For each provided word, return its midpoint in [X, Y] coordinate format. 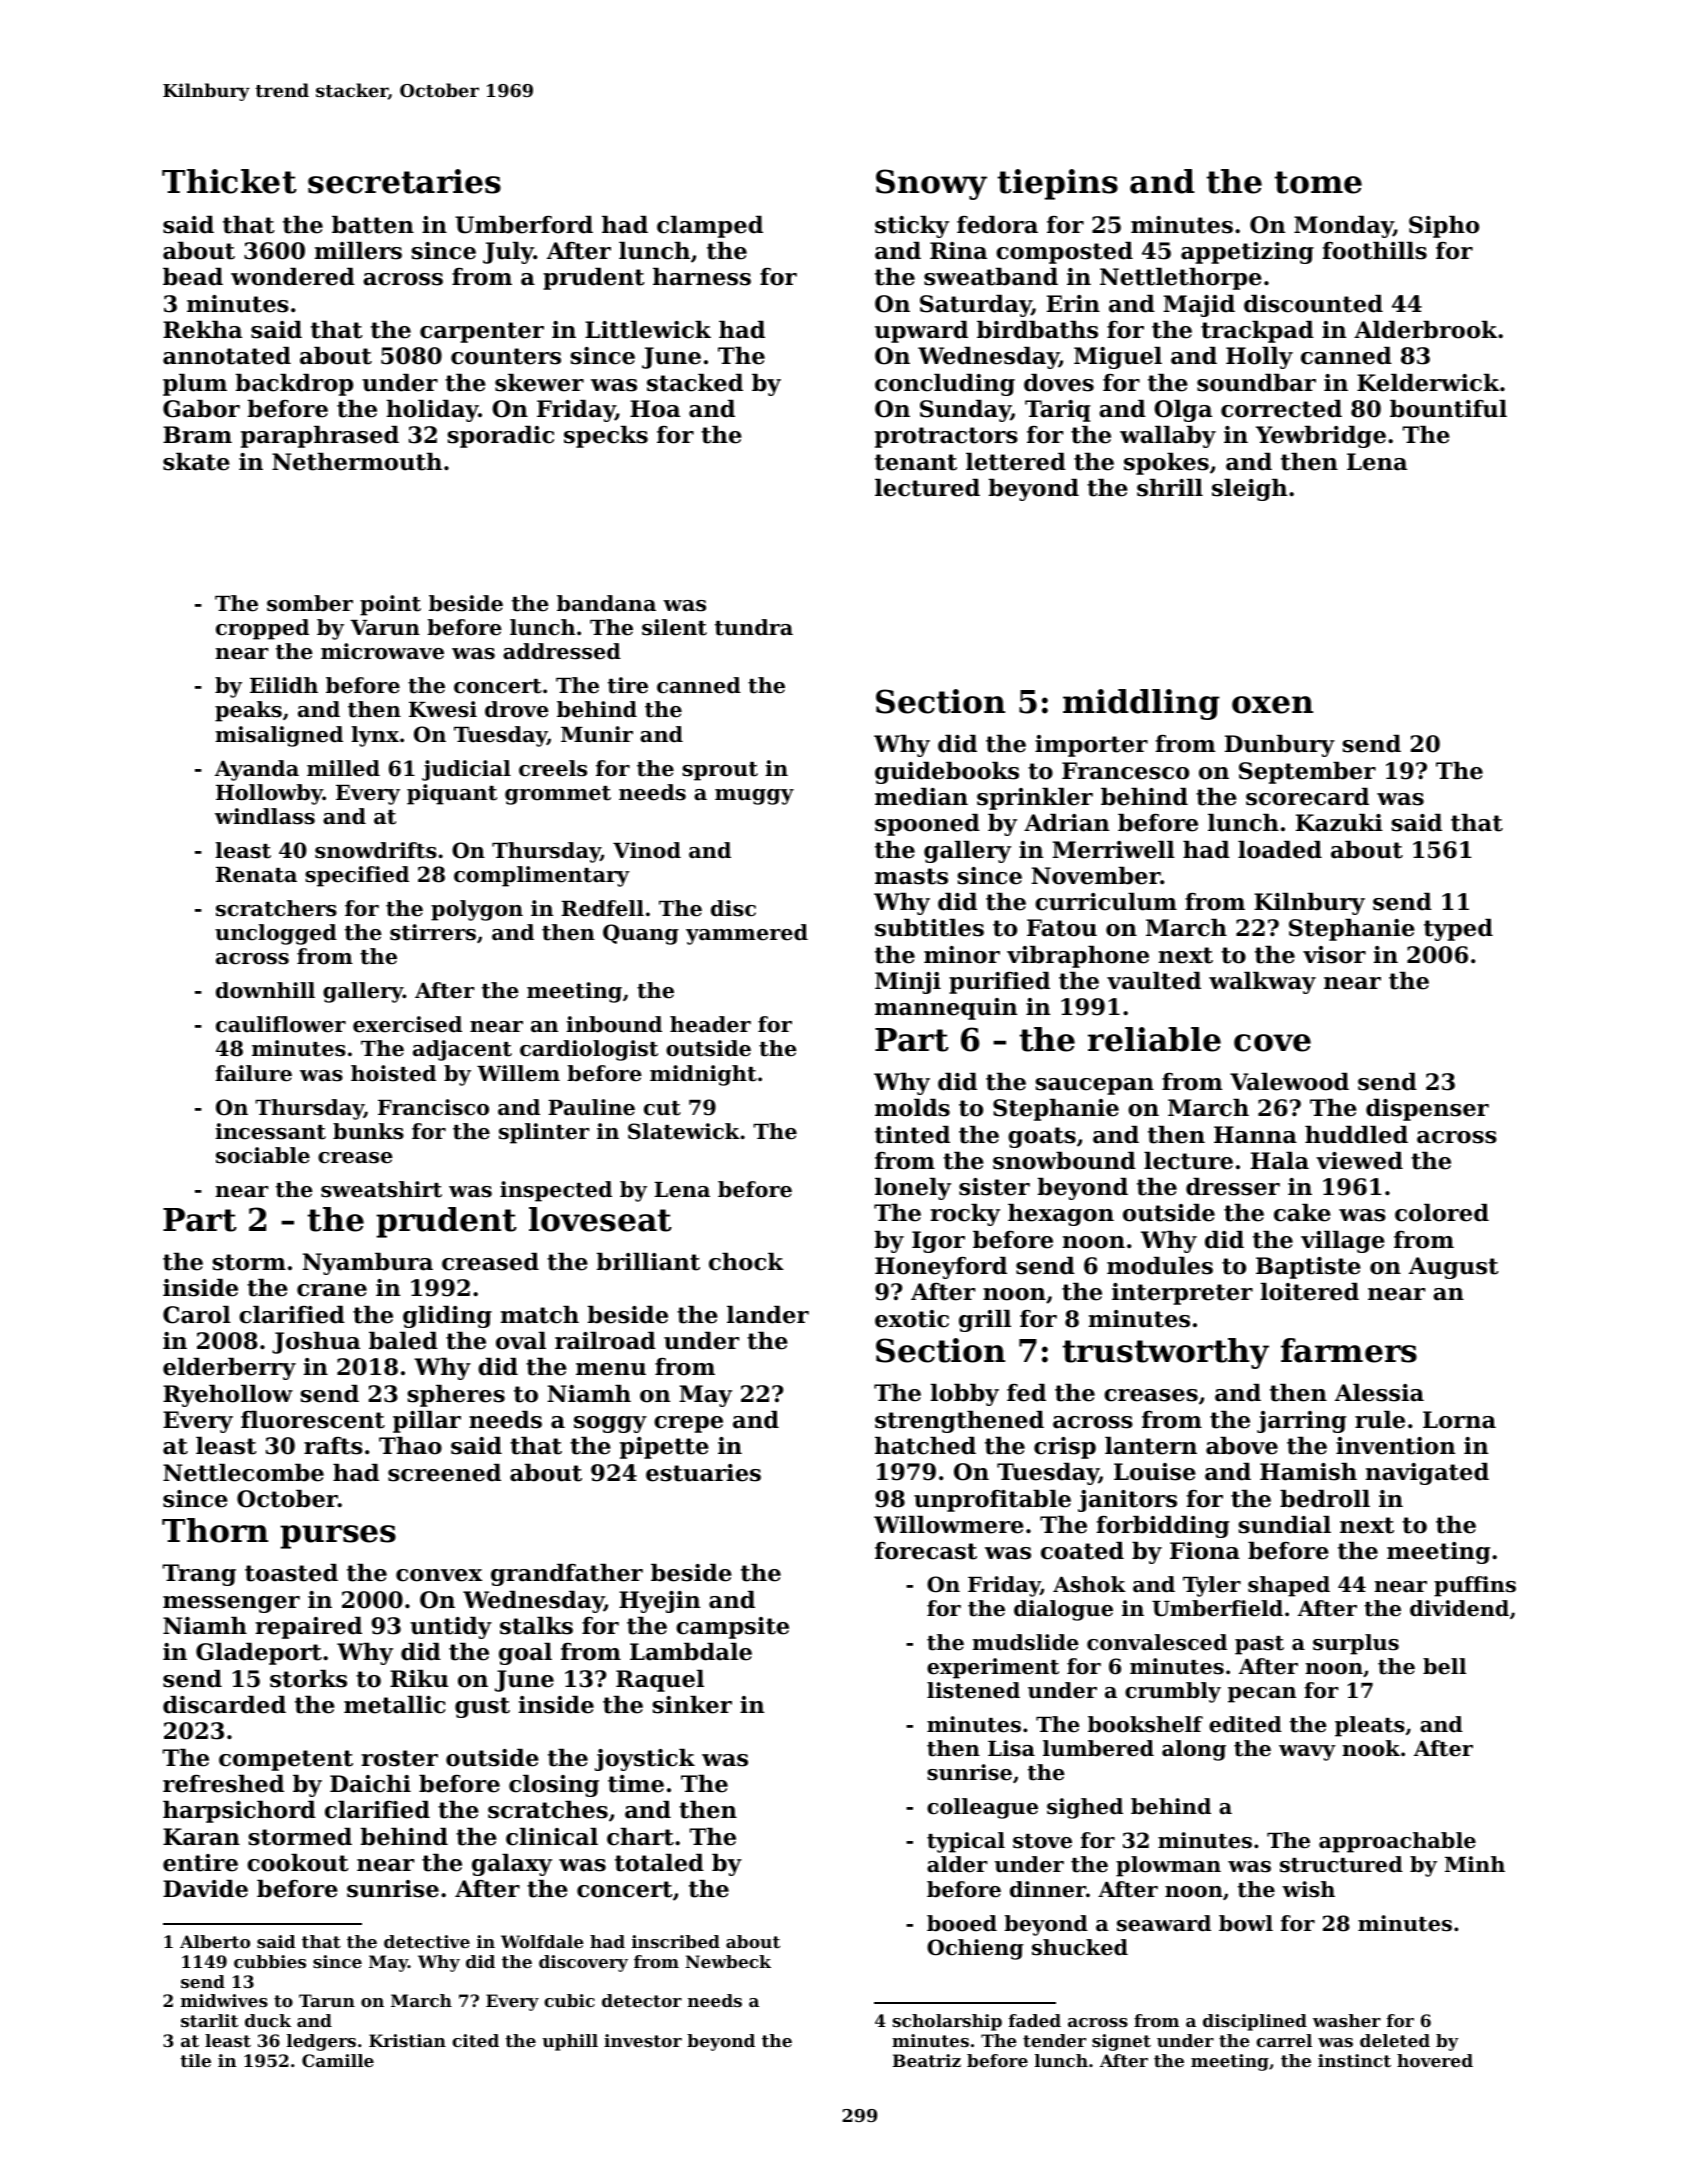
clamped [710, 227]
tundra [754, 627]
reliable [1154, 1039]
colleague [982, 1808]
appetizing [1247, 253]
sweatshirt [381, 1189]
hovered [1435, 2060]
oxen [1272, 705]
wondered [293, 277]
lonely [913, 1189]
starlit [209, 2020]
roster [399, 1758]
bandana [606, 603]
